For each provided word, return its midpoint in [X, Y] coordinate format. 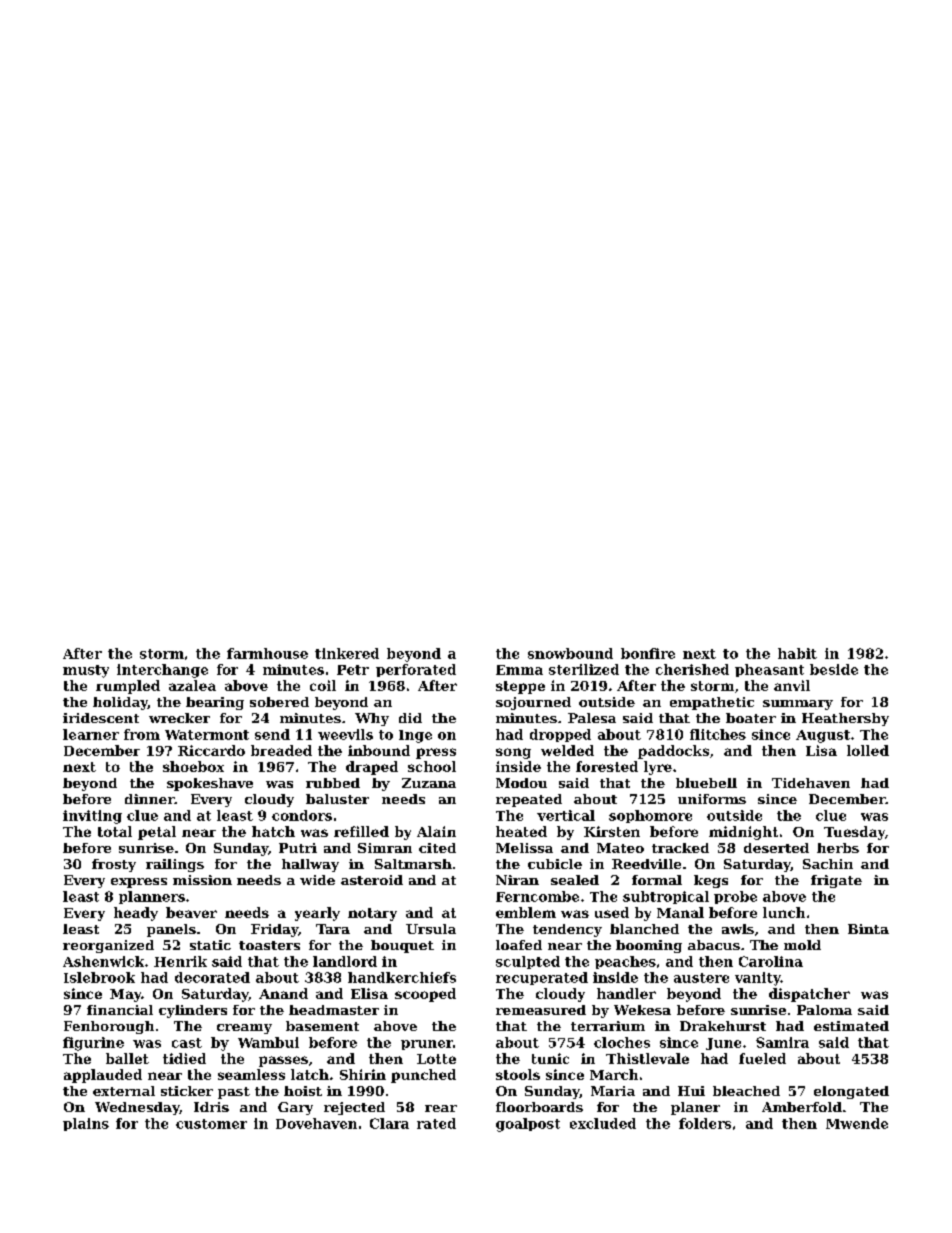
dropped [560, 735]
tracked [680, 848]
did [410, 718]
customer [211, 1124]
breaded [281, 750]
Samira [782, 1042]
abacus [714, 945]
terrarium [608, 1026]
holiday [120, 703]
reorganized [108, 946]
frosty [114, 865]
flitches [718, 734]
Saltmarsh [413, 864]
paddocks [673, 752]
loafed [519, 945]
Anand [283, 993]
